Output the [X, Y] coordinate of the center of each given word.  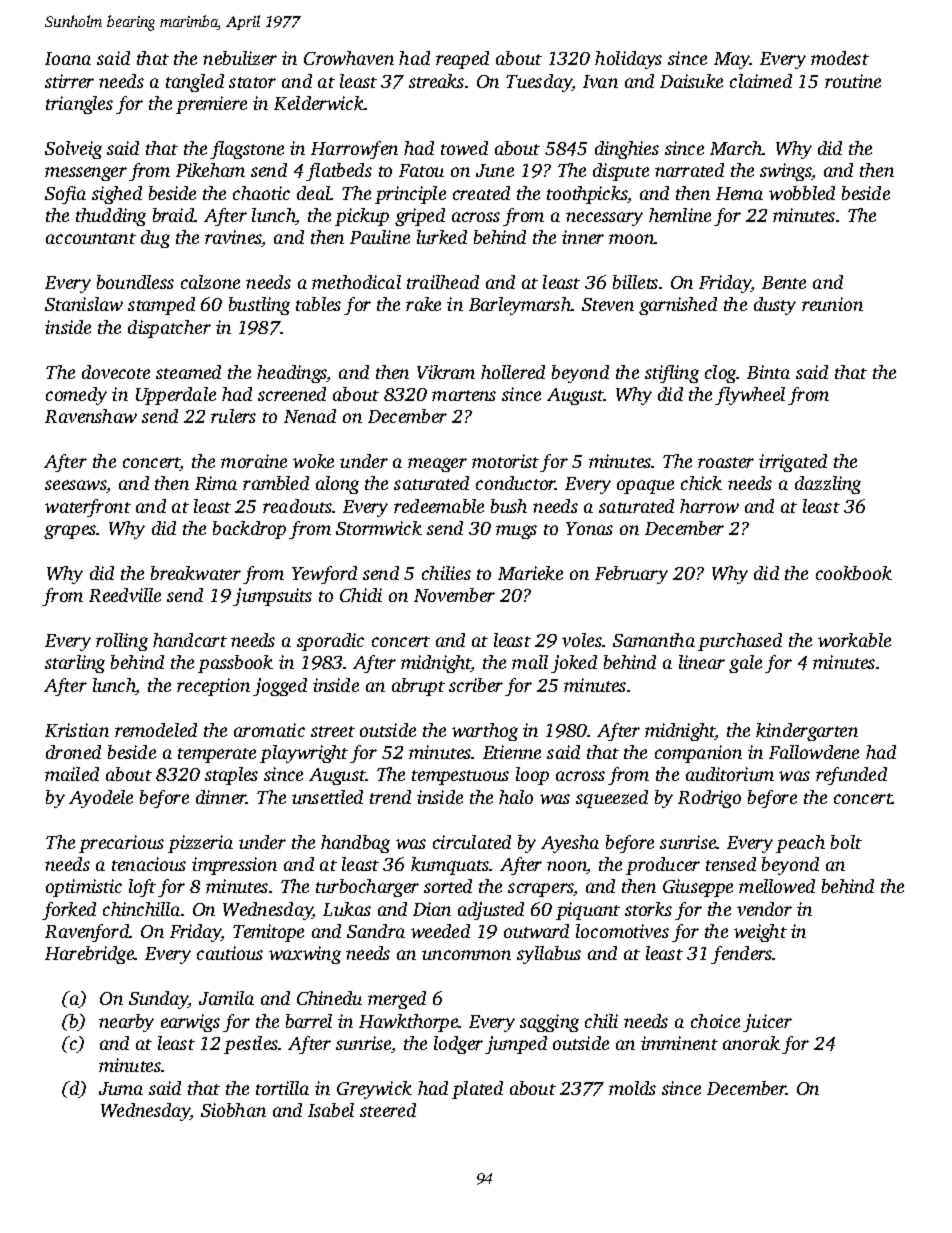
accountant [91, 238]
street [333, 731]
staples [231, 776]
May [732, 60]
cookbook [854, 573]
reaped [462, 60]
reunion [832, 304]
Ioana [68, 58]
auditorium [730, 774]
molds [632, 1088]
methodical [356, 282]
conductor [516, 483]
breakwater [196, 573]
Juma [121, 1088]
